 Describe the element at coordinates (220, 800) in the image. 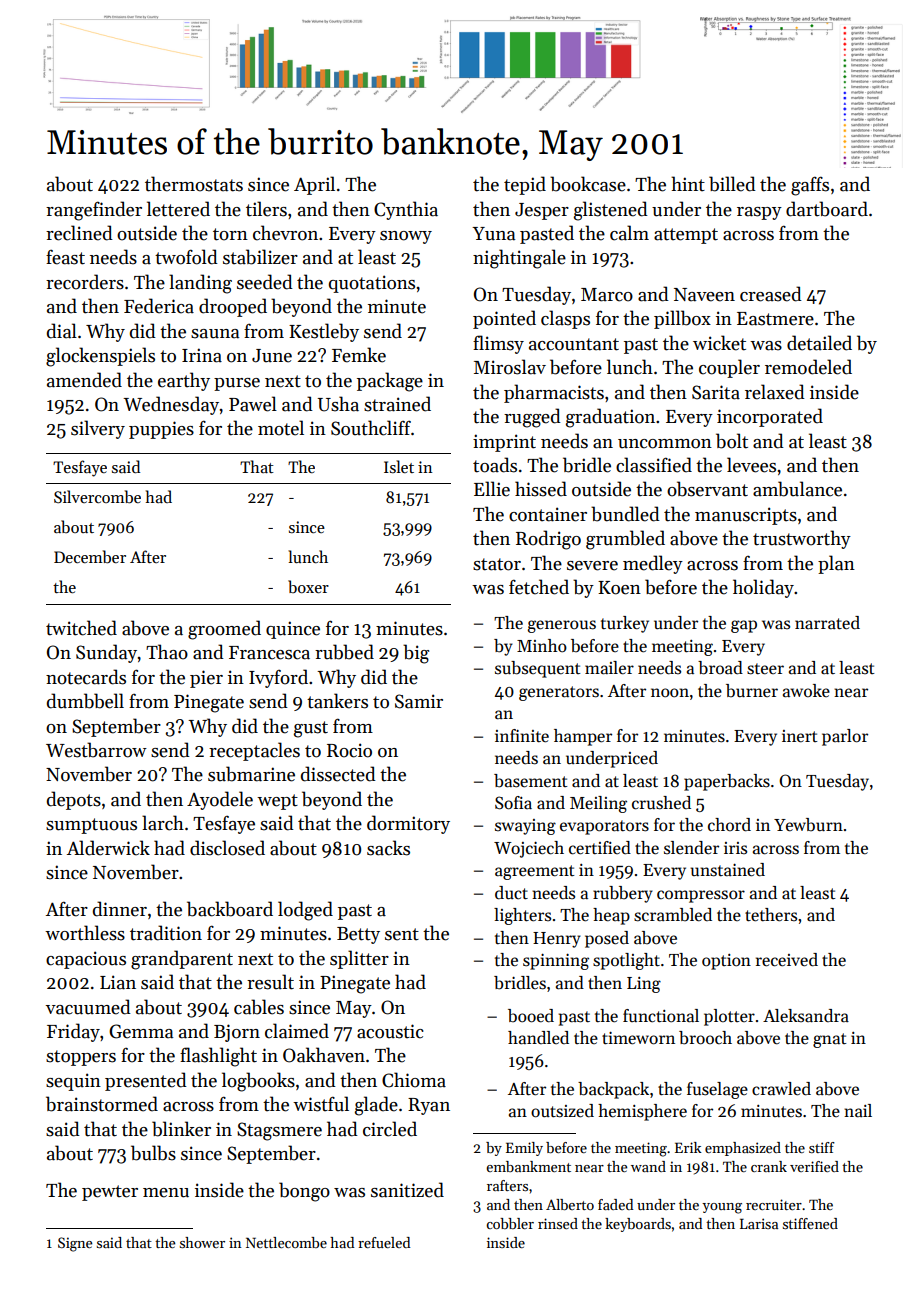

I see `Ayodele` at that location.
